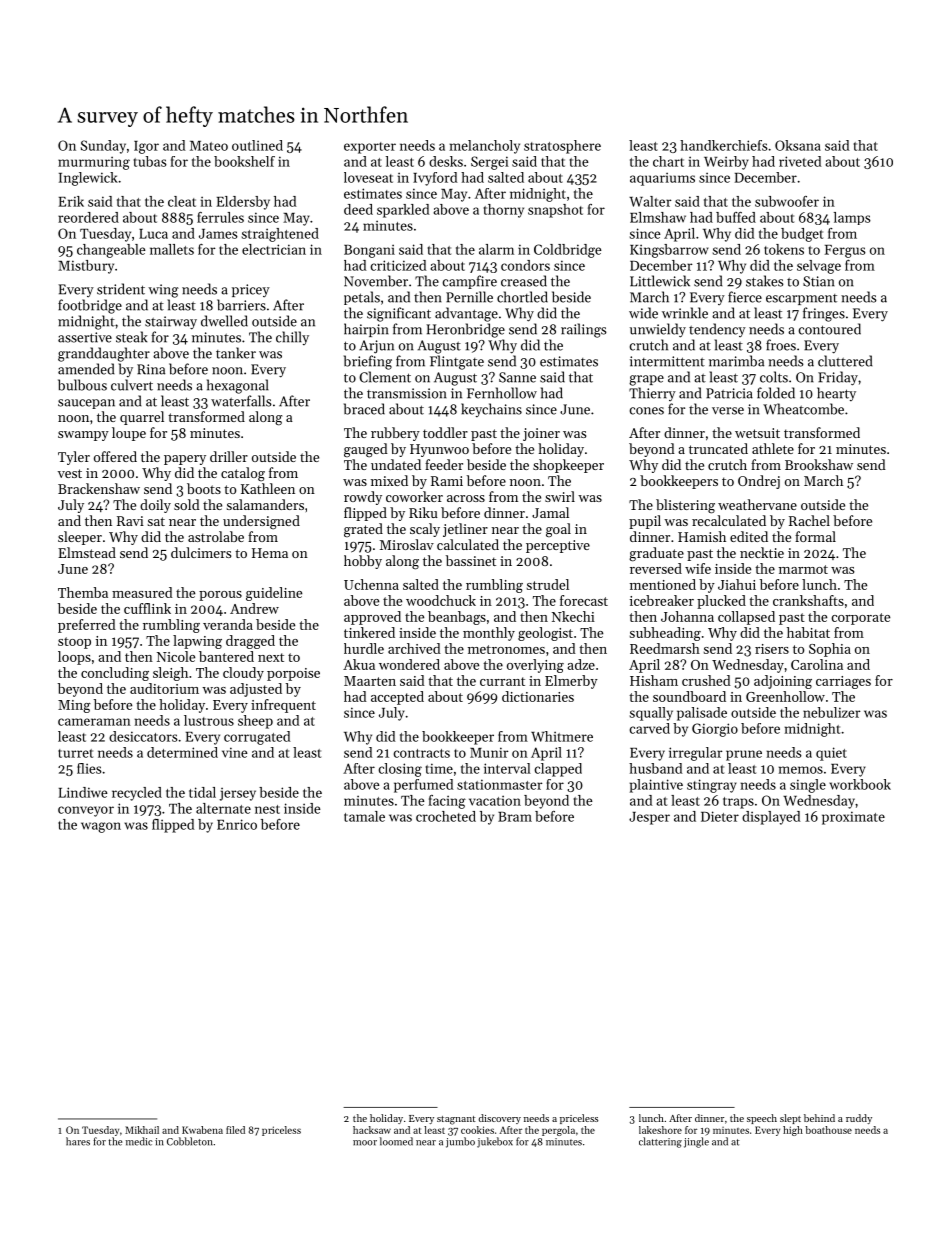 The width and height of the screenshot is (952, 1233). Describe the element at coordinates (649, 818) in the screenshot. I see `Jesper` at that location.
